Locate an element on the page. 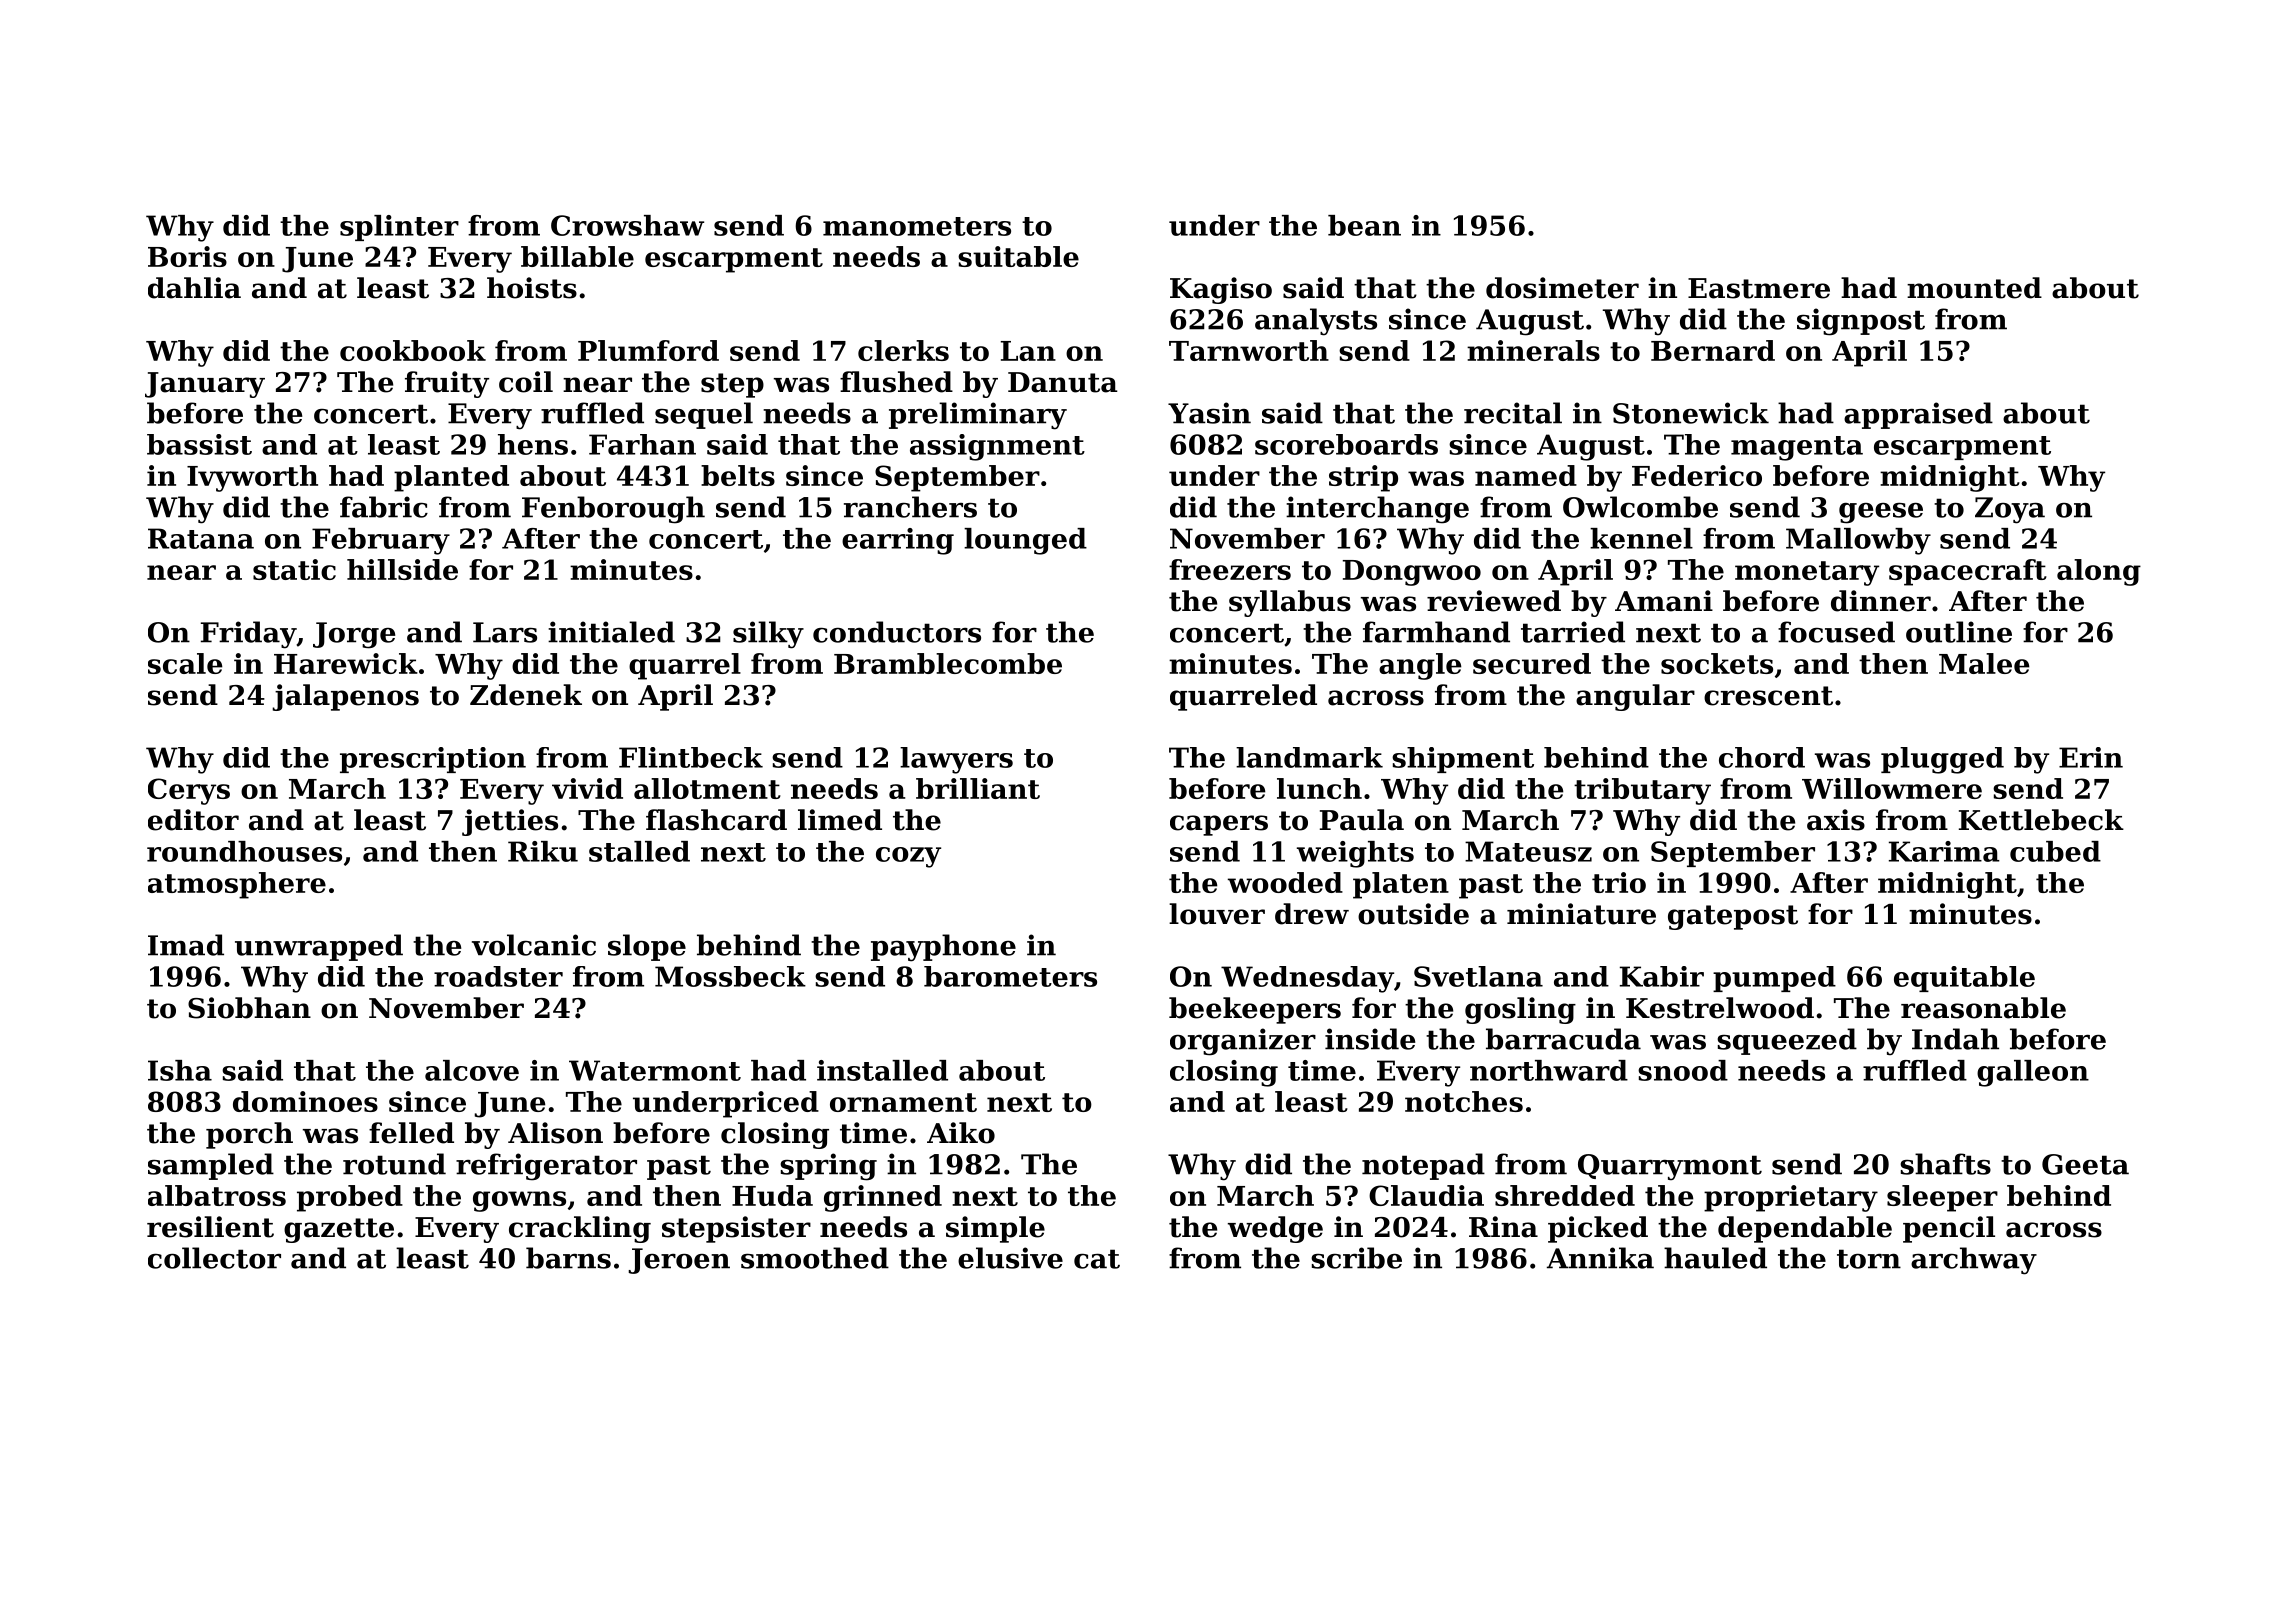 This image has width=2292, height=1620. collector is located at coordinates (214, 1258).
